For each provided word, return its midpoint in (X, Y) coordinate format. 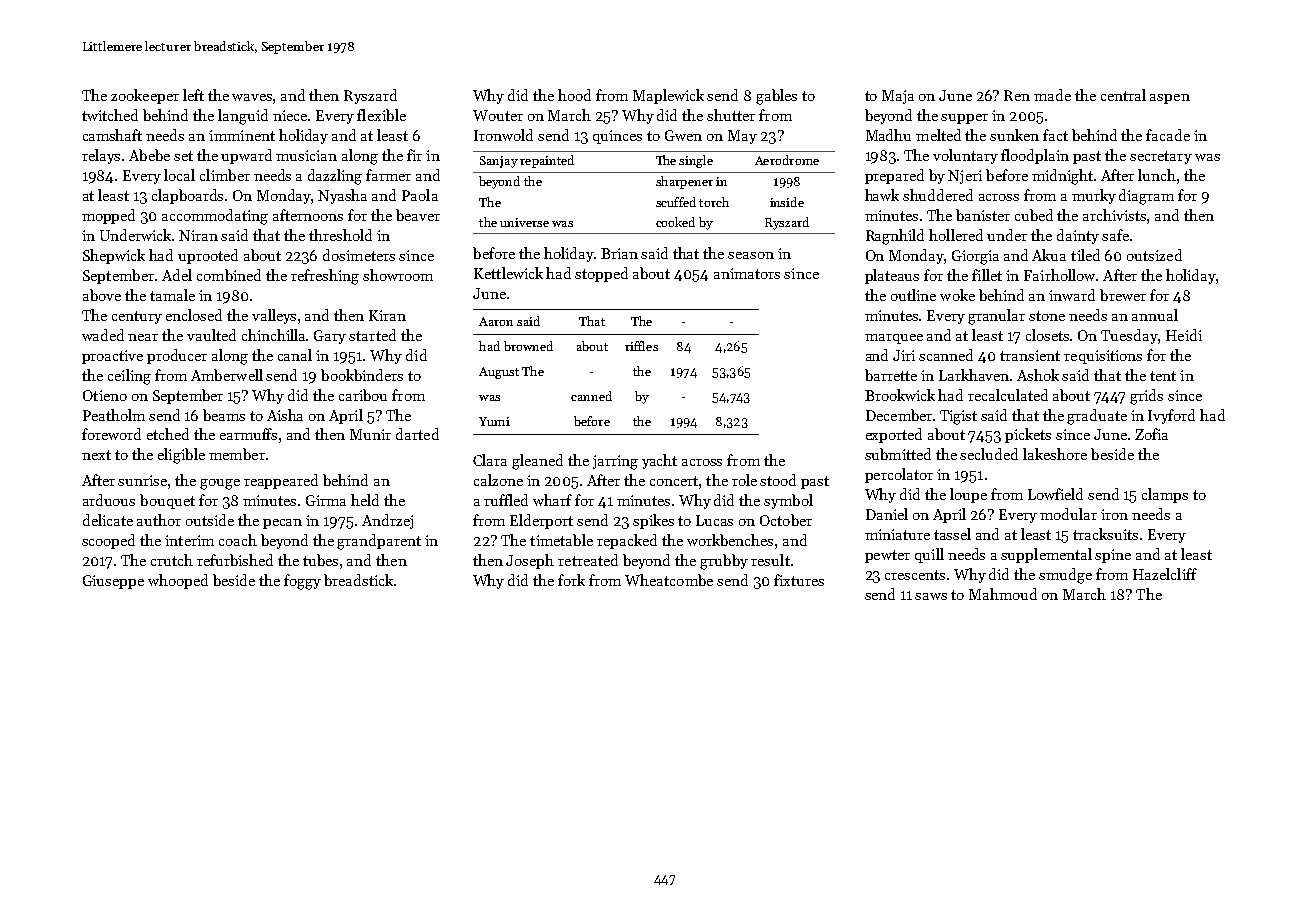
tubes (320, 560)
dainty (1078, 236)
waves (253, 99)
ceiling (129, 377)
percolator (899, 475)
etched (168, 434)
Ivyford (1171, 416)
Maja (898, 97)
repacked (627, 541)
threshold (340, 235)
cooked (675, 222)
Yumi (494, 421)
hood (574, 95)
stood (778, 480)
